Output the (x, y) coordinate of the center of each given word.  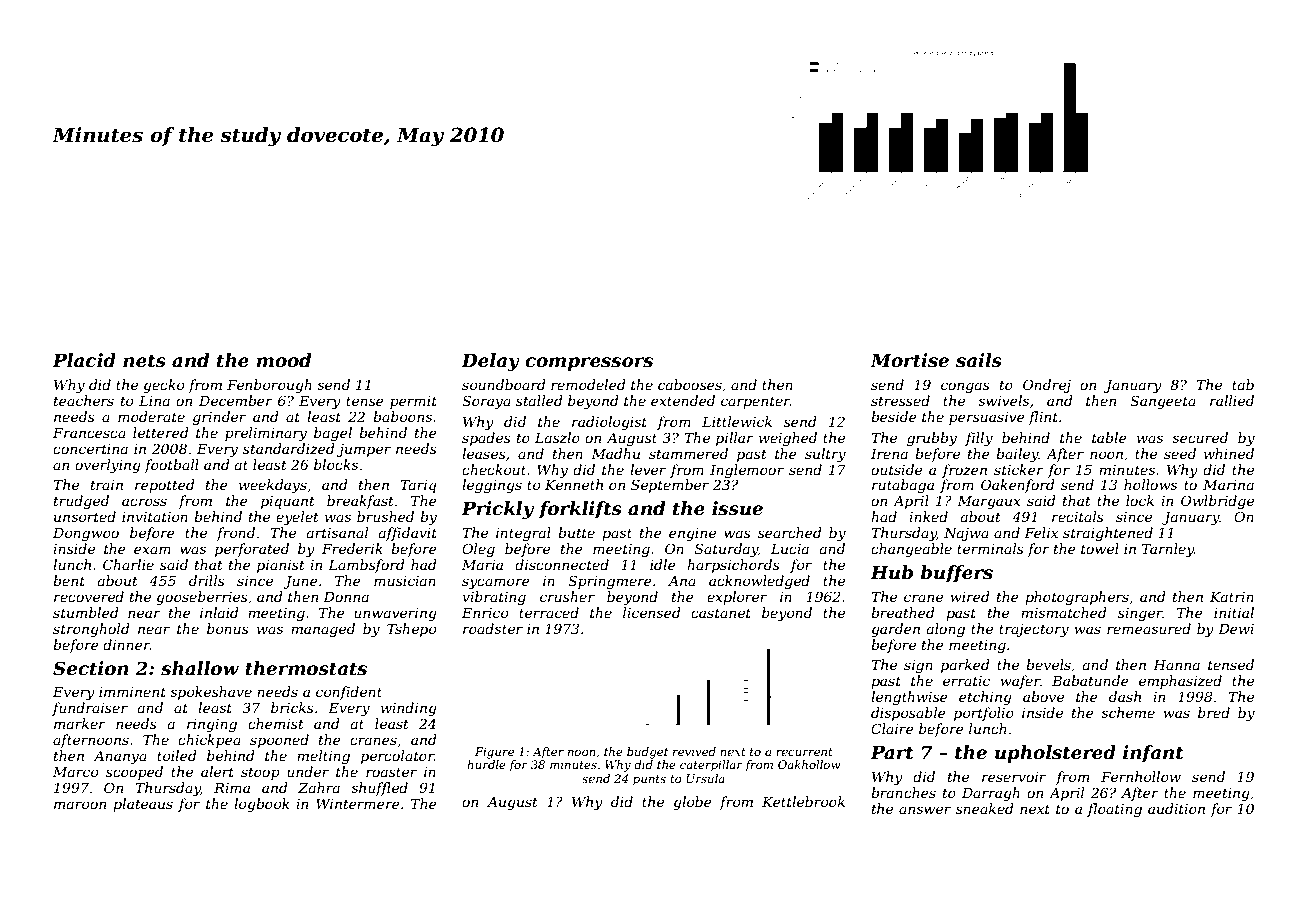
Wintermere (358, 804)
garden (895, 630)
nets (144, 361)
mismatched (1064, 612)
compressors (589, 364)
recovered (89, 596)
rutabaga (903, 486)
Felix (1041, 532)
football (171, 466)
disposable (908, 714)
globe (692, 803)
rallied (1232, 400)
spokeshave (211, 693)
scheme (1128, 712)
